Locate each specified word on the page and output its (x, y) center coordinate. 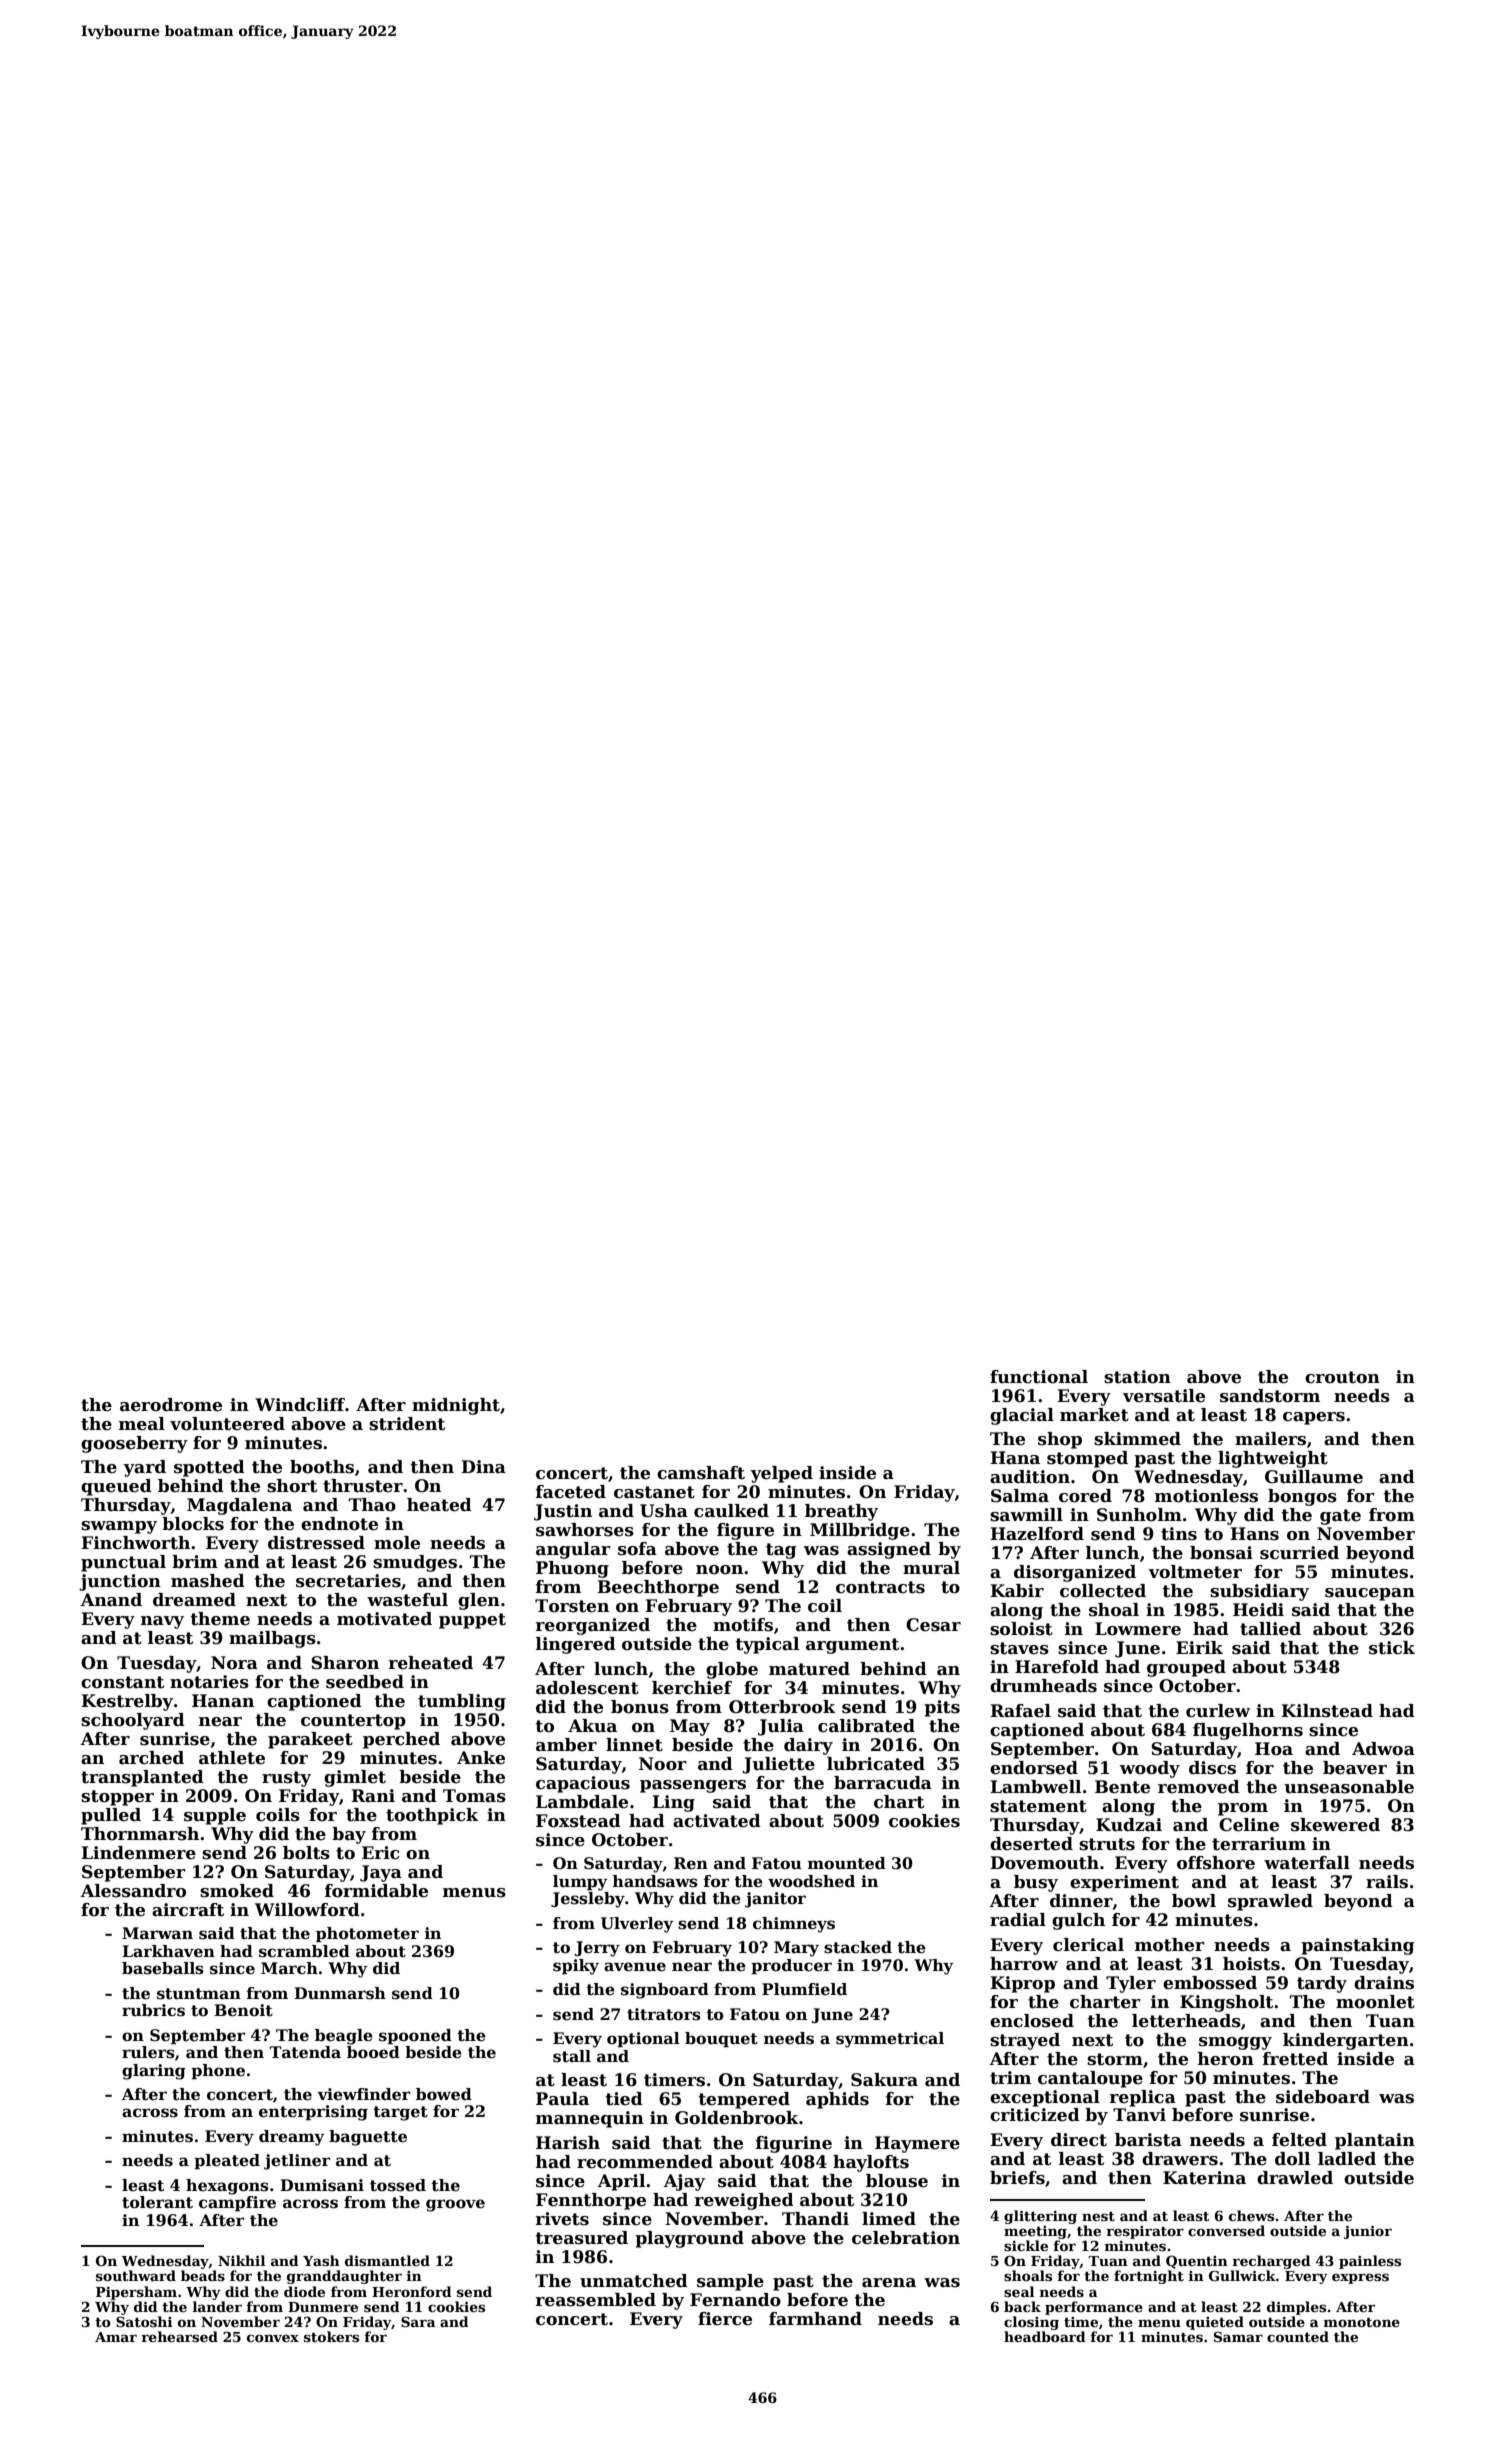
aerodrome (171, 1405)
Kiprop (1022, 1984)
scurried (1299, 1553)
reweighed (744, 2201)
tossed (398, 2185)
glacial (1022, 1416)
